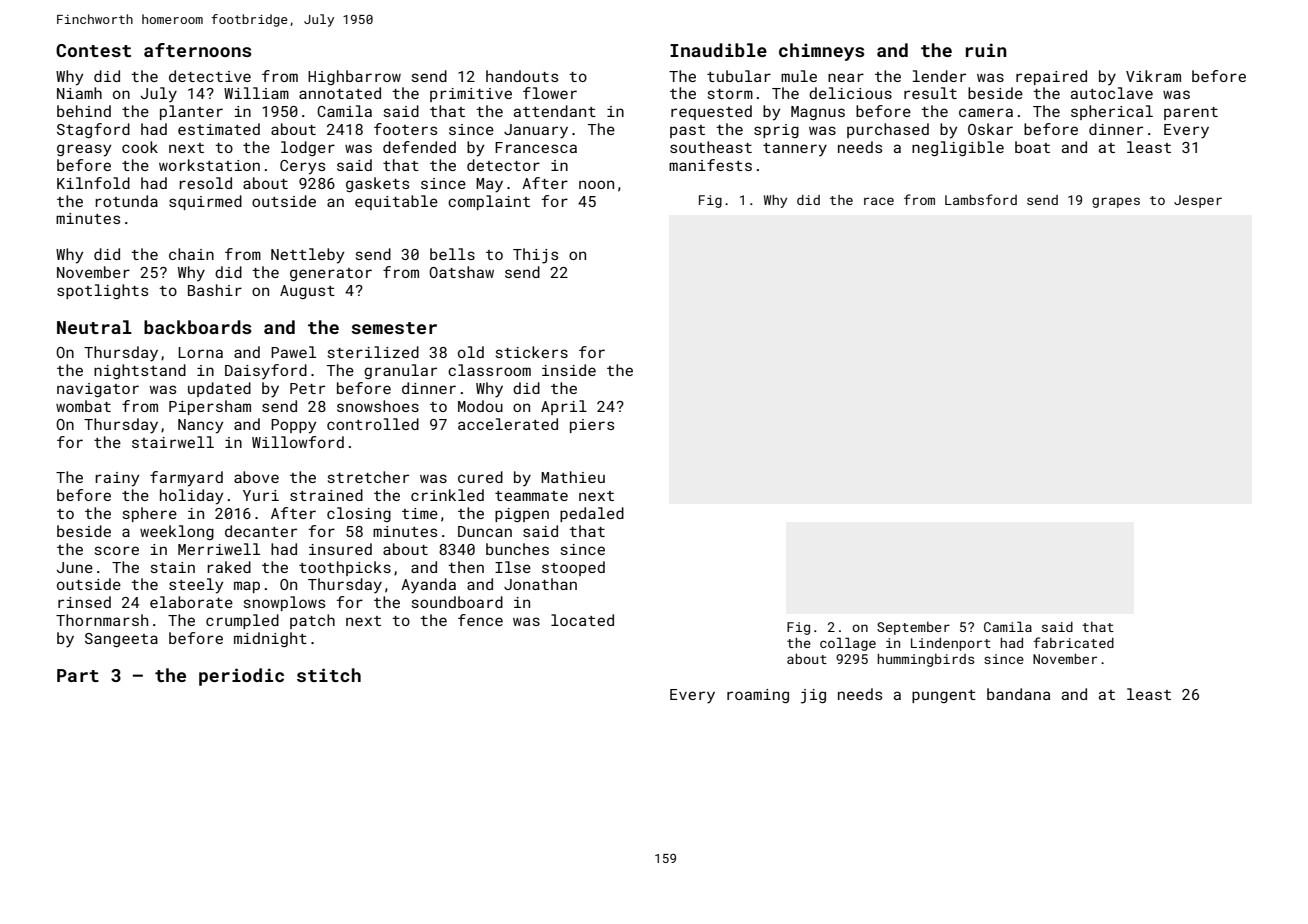  What do you see at coordinates (354, 77) in the image?
I see `Highbarrow` at bounding box center [354, 77].
